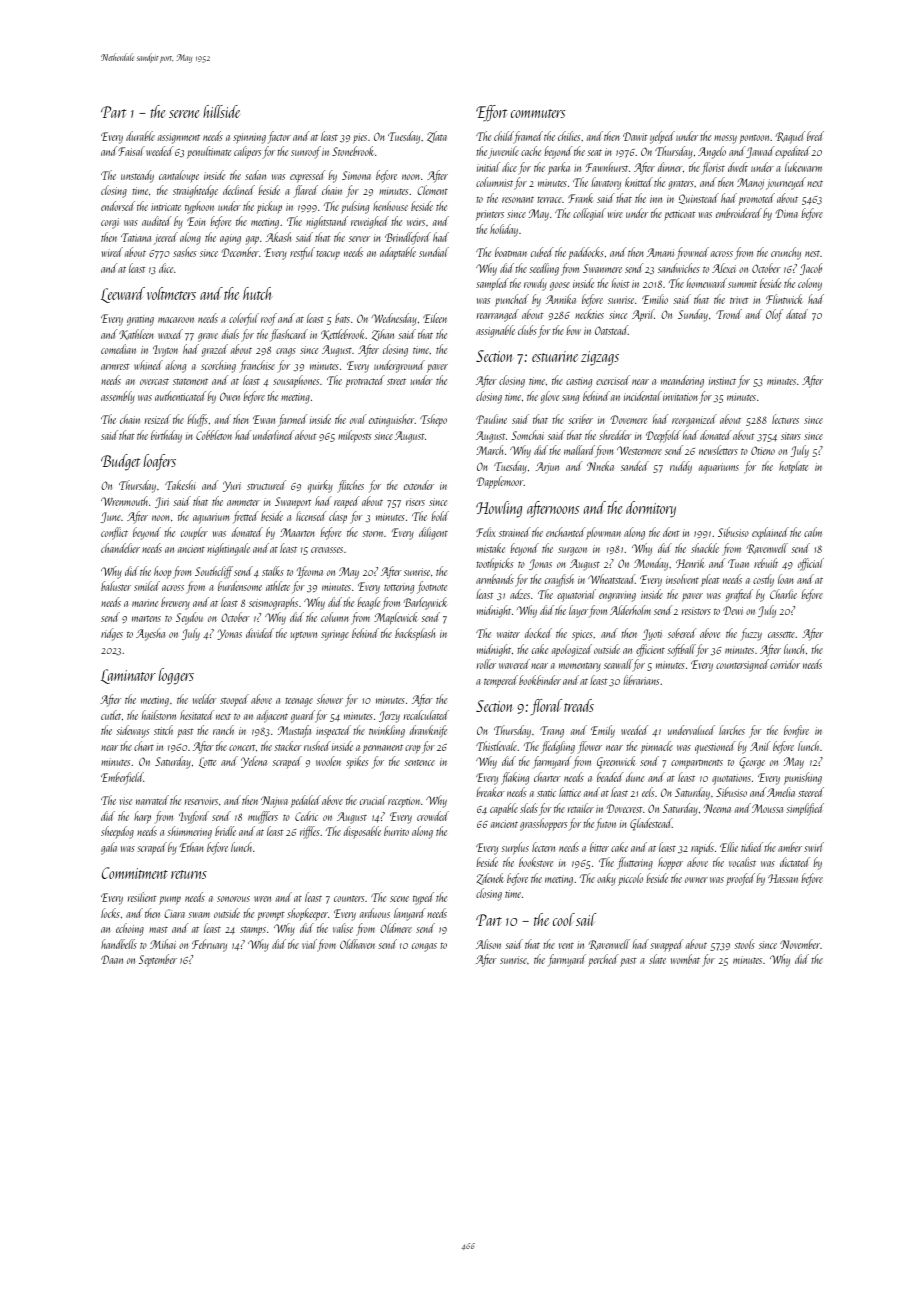  I want to click on perched, so click(603, 960).
